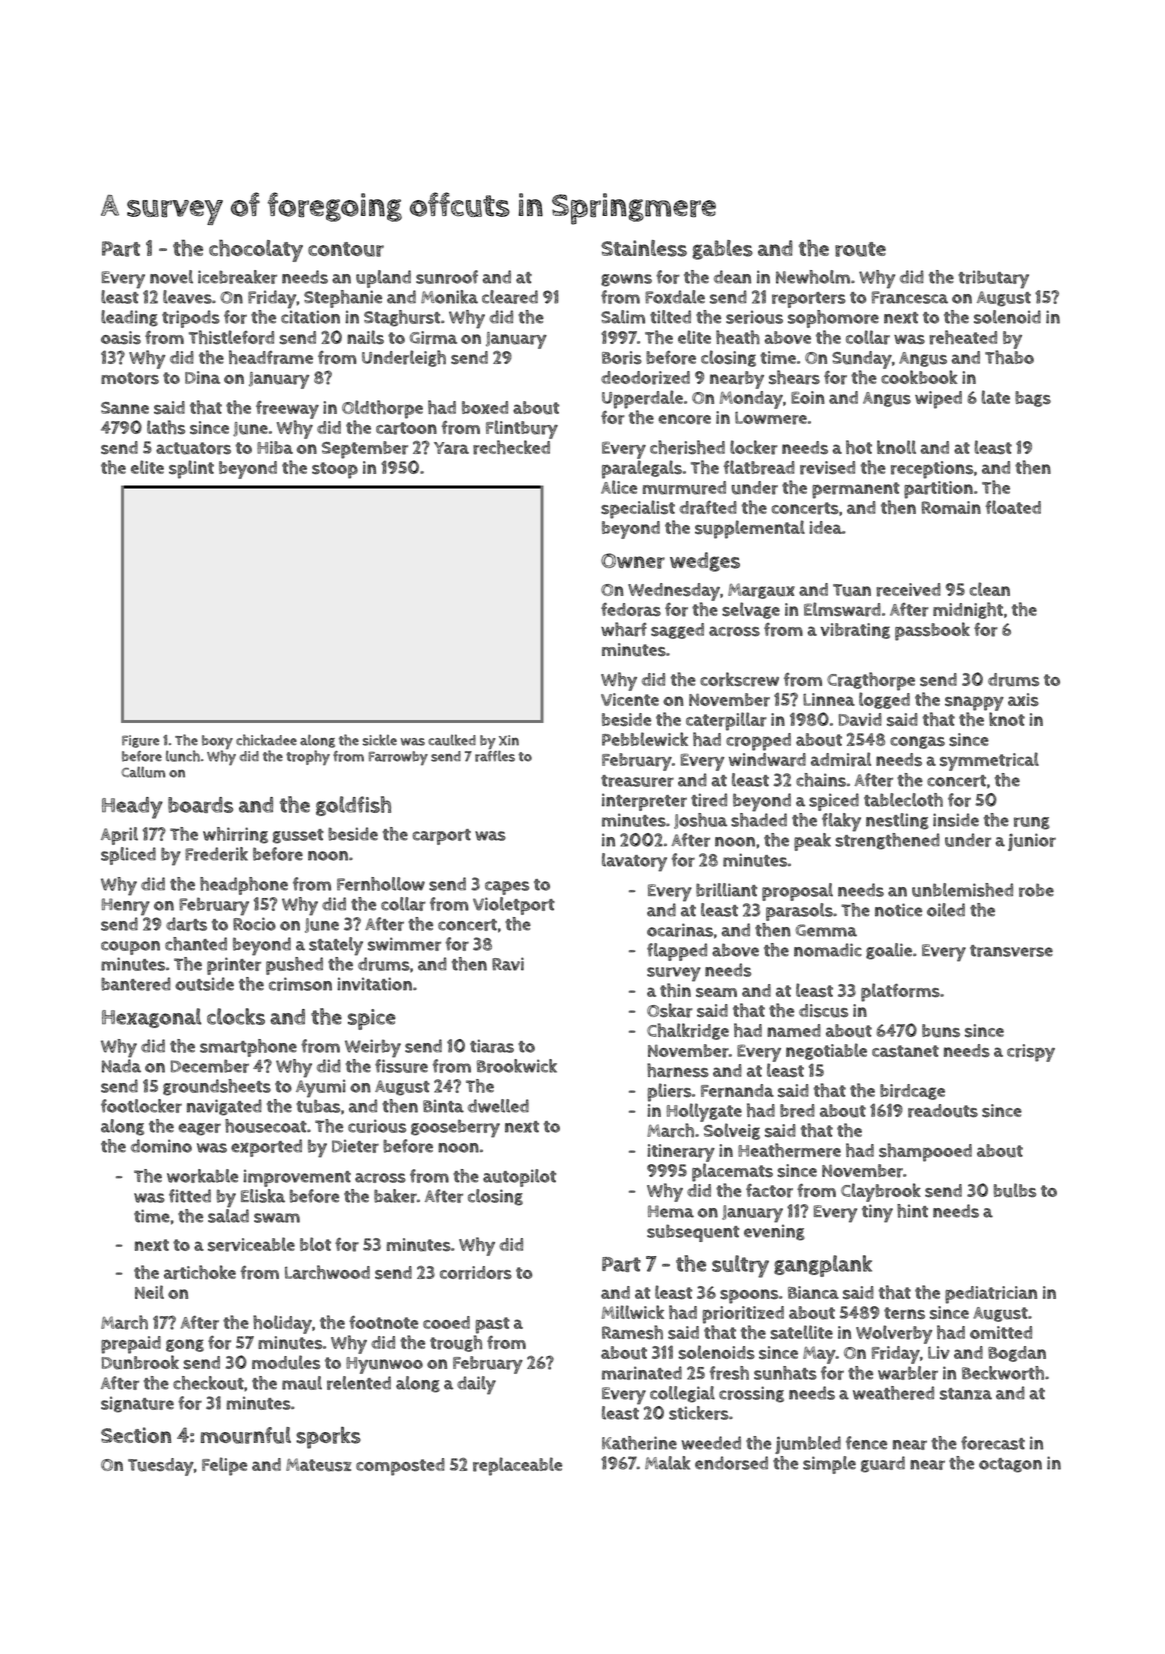 This screenshot has width=1165, height=1654. What do you see at coordinates (476, 1273) in the screenshot?
I see `corridors` at bounding box center [476, 1273].
